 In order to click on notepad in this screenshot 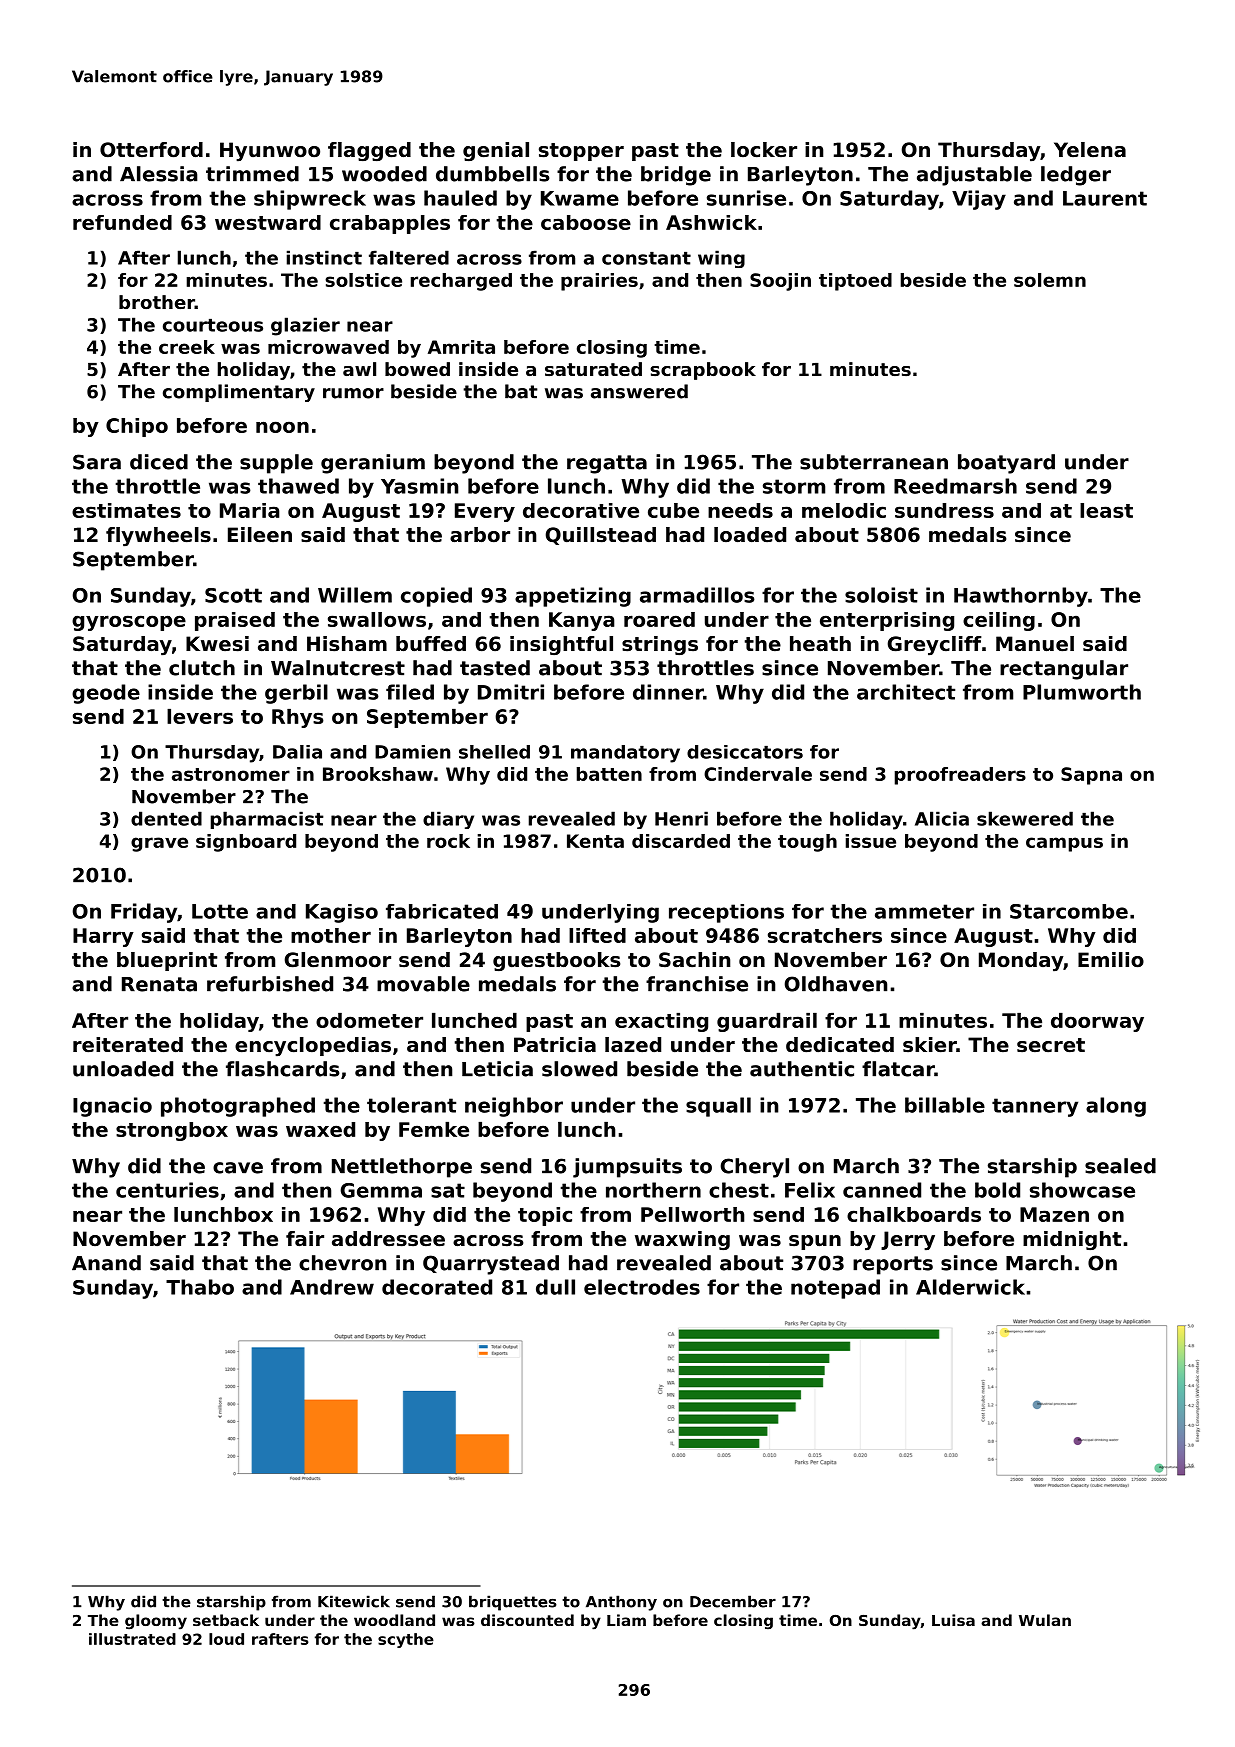, I will do `click(835, 1289)`.
